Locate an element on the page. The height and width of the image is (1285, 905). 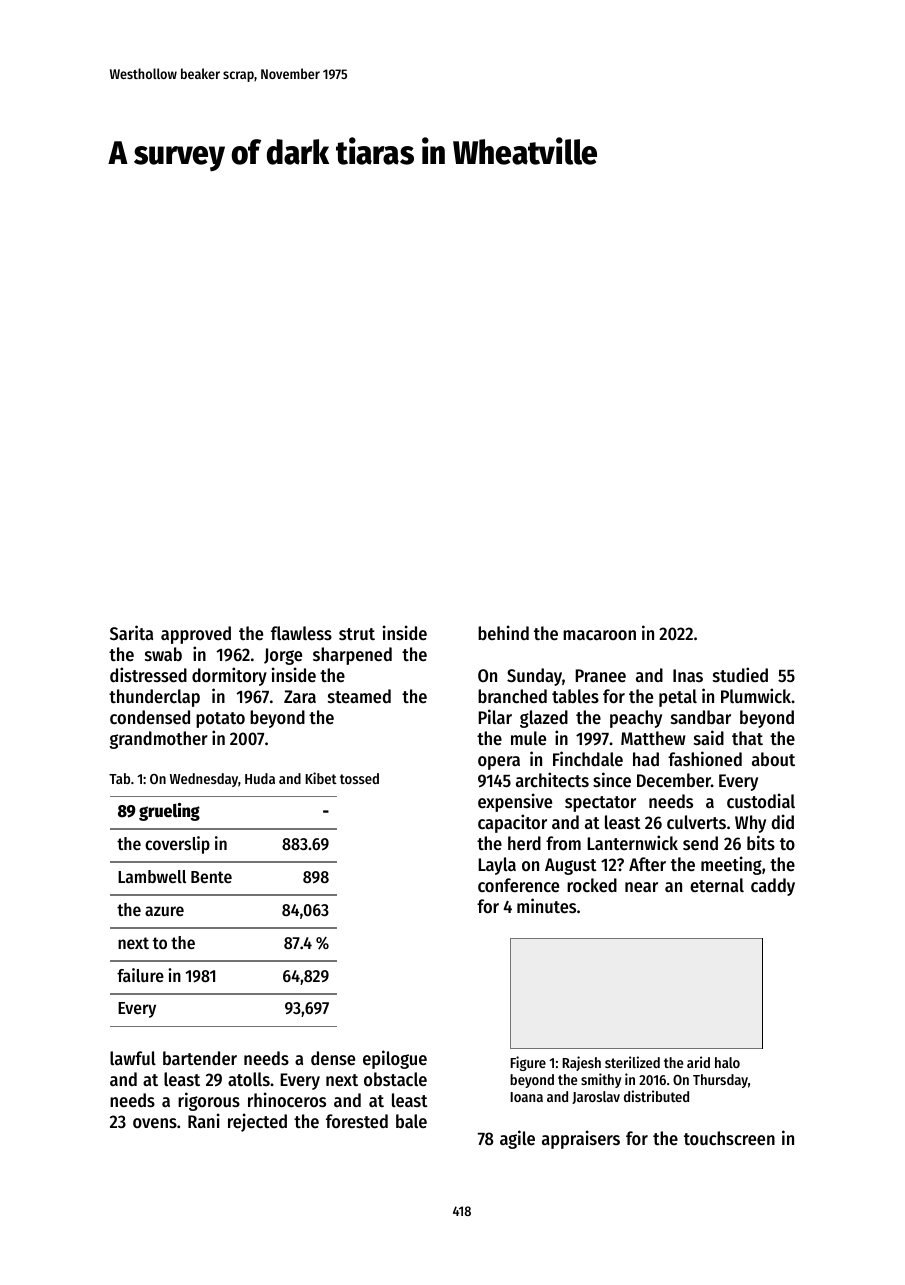
grandmother is located at coordinates (159, 740).
